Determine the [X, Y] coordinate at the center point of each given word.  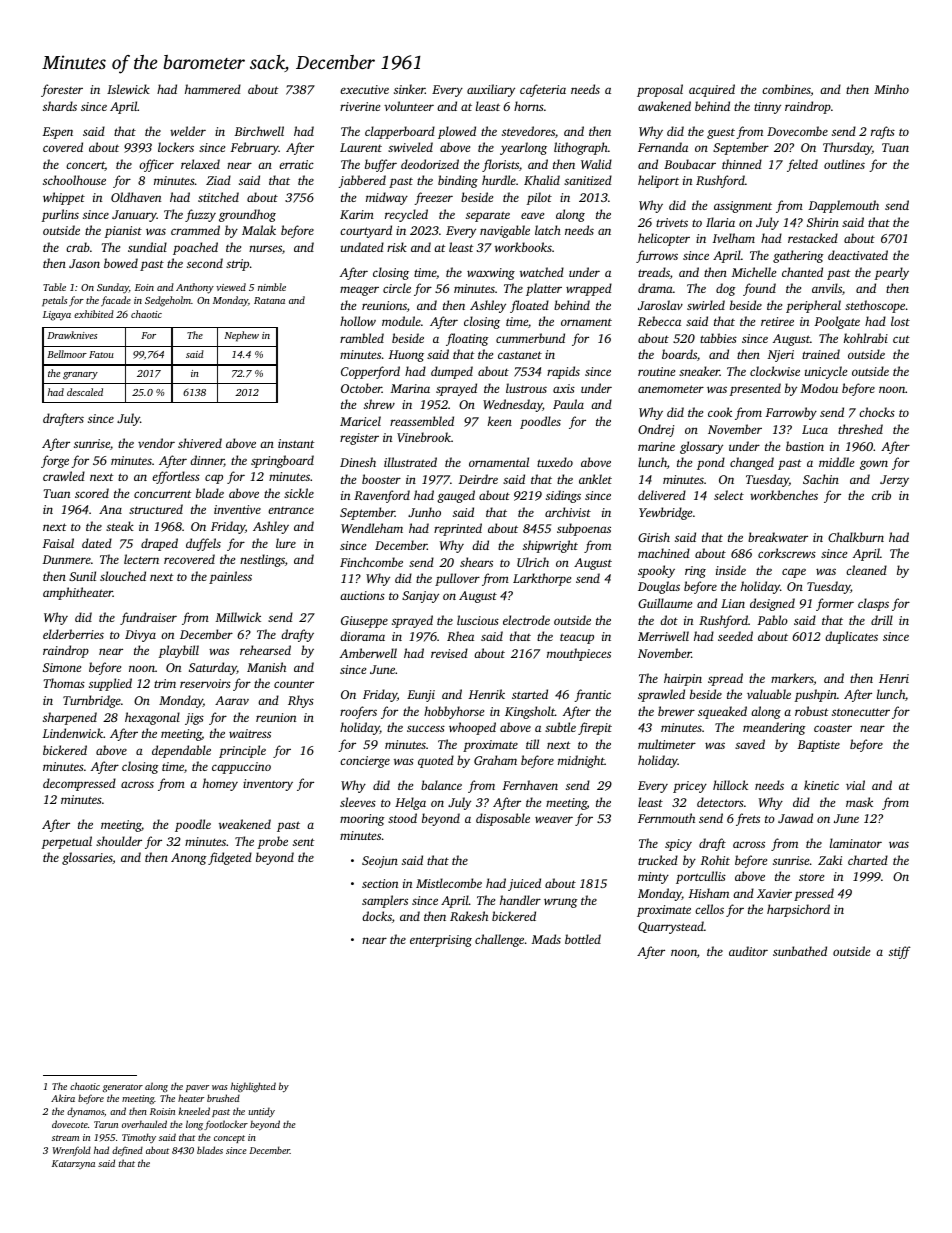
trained [821, 354]
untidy [262, 1112]
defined [127, 1151]
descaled [85, 392]
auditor [748, 951]
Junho [424, 512]
